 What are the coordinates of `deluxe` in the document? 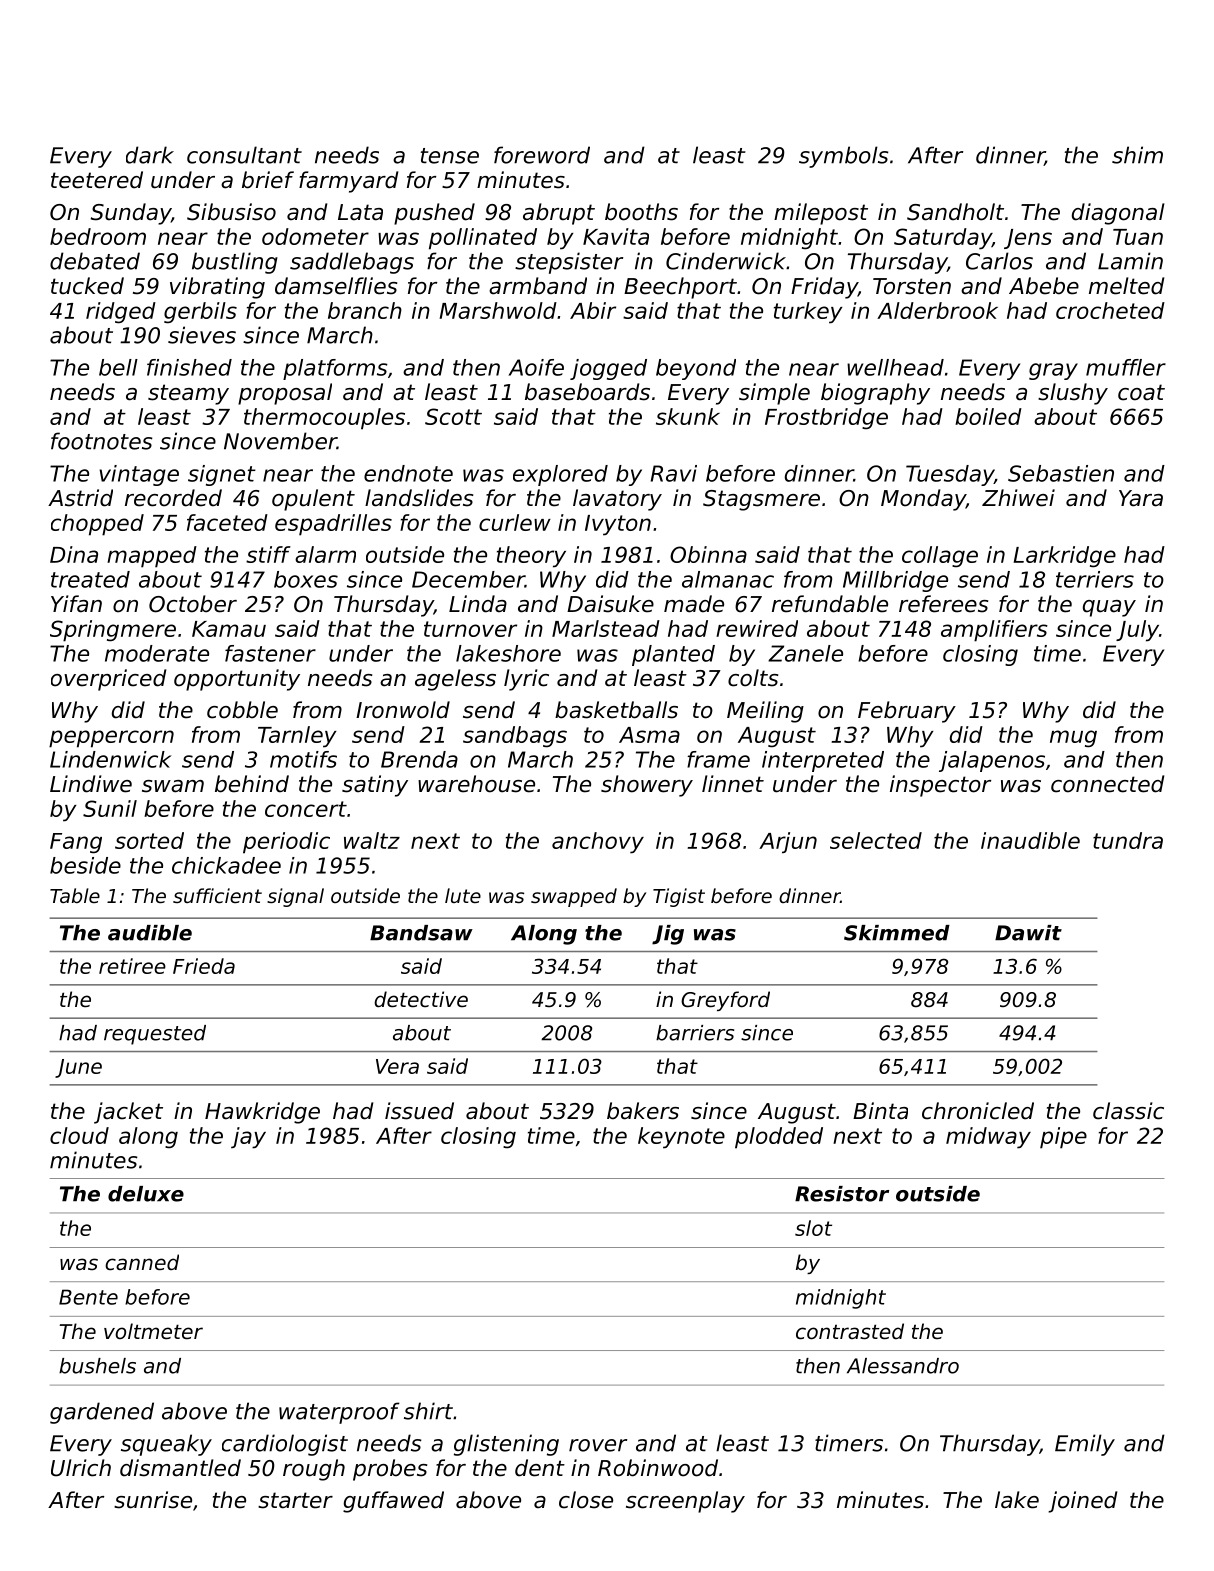 It's located at (146, 1194).
